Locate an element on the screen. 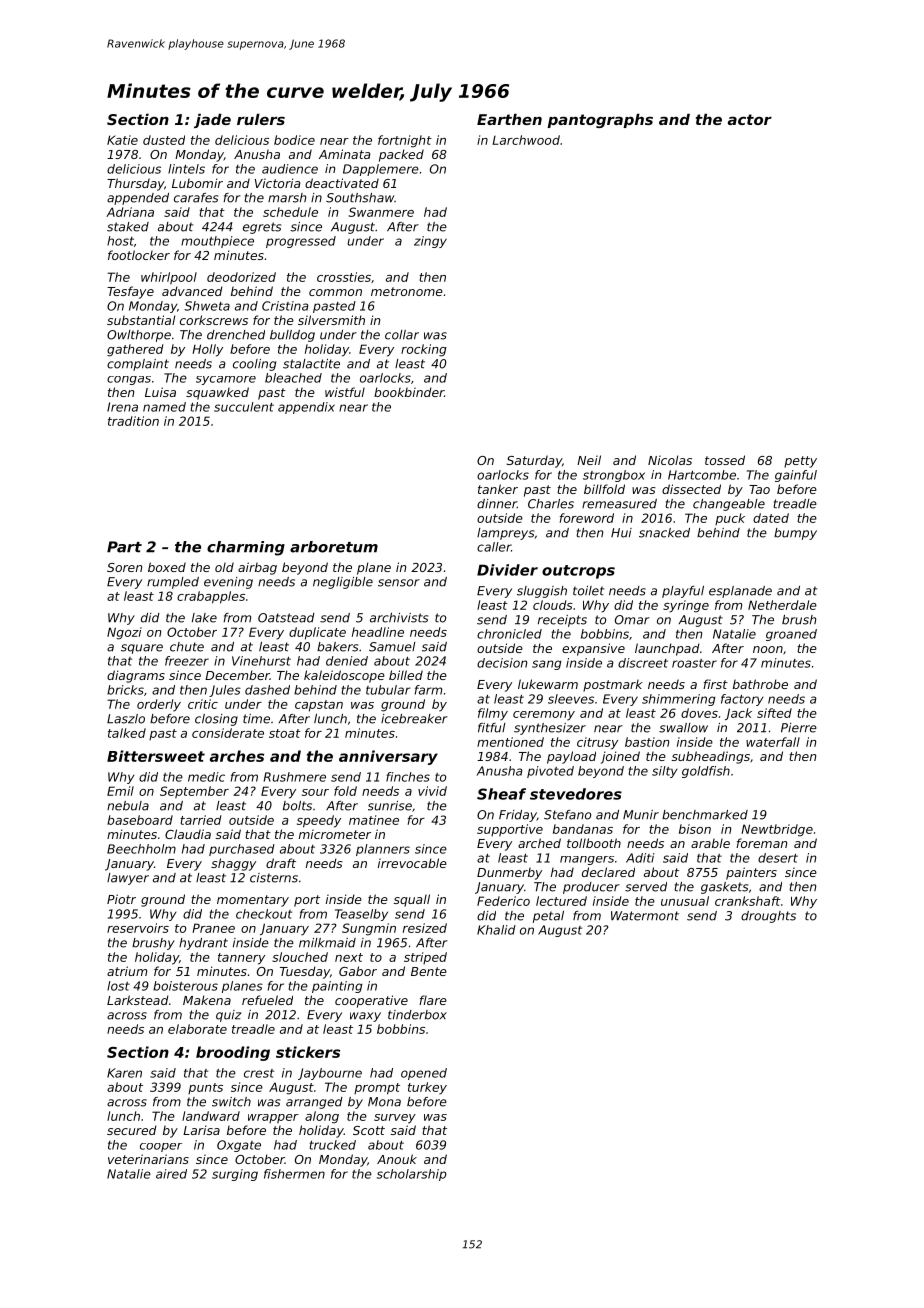  esplanade is located at coordinates (740, 592).
